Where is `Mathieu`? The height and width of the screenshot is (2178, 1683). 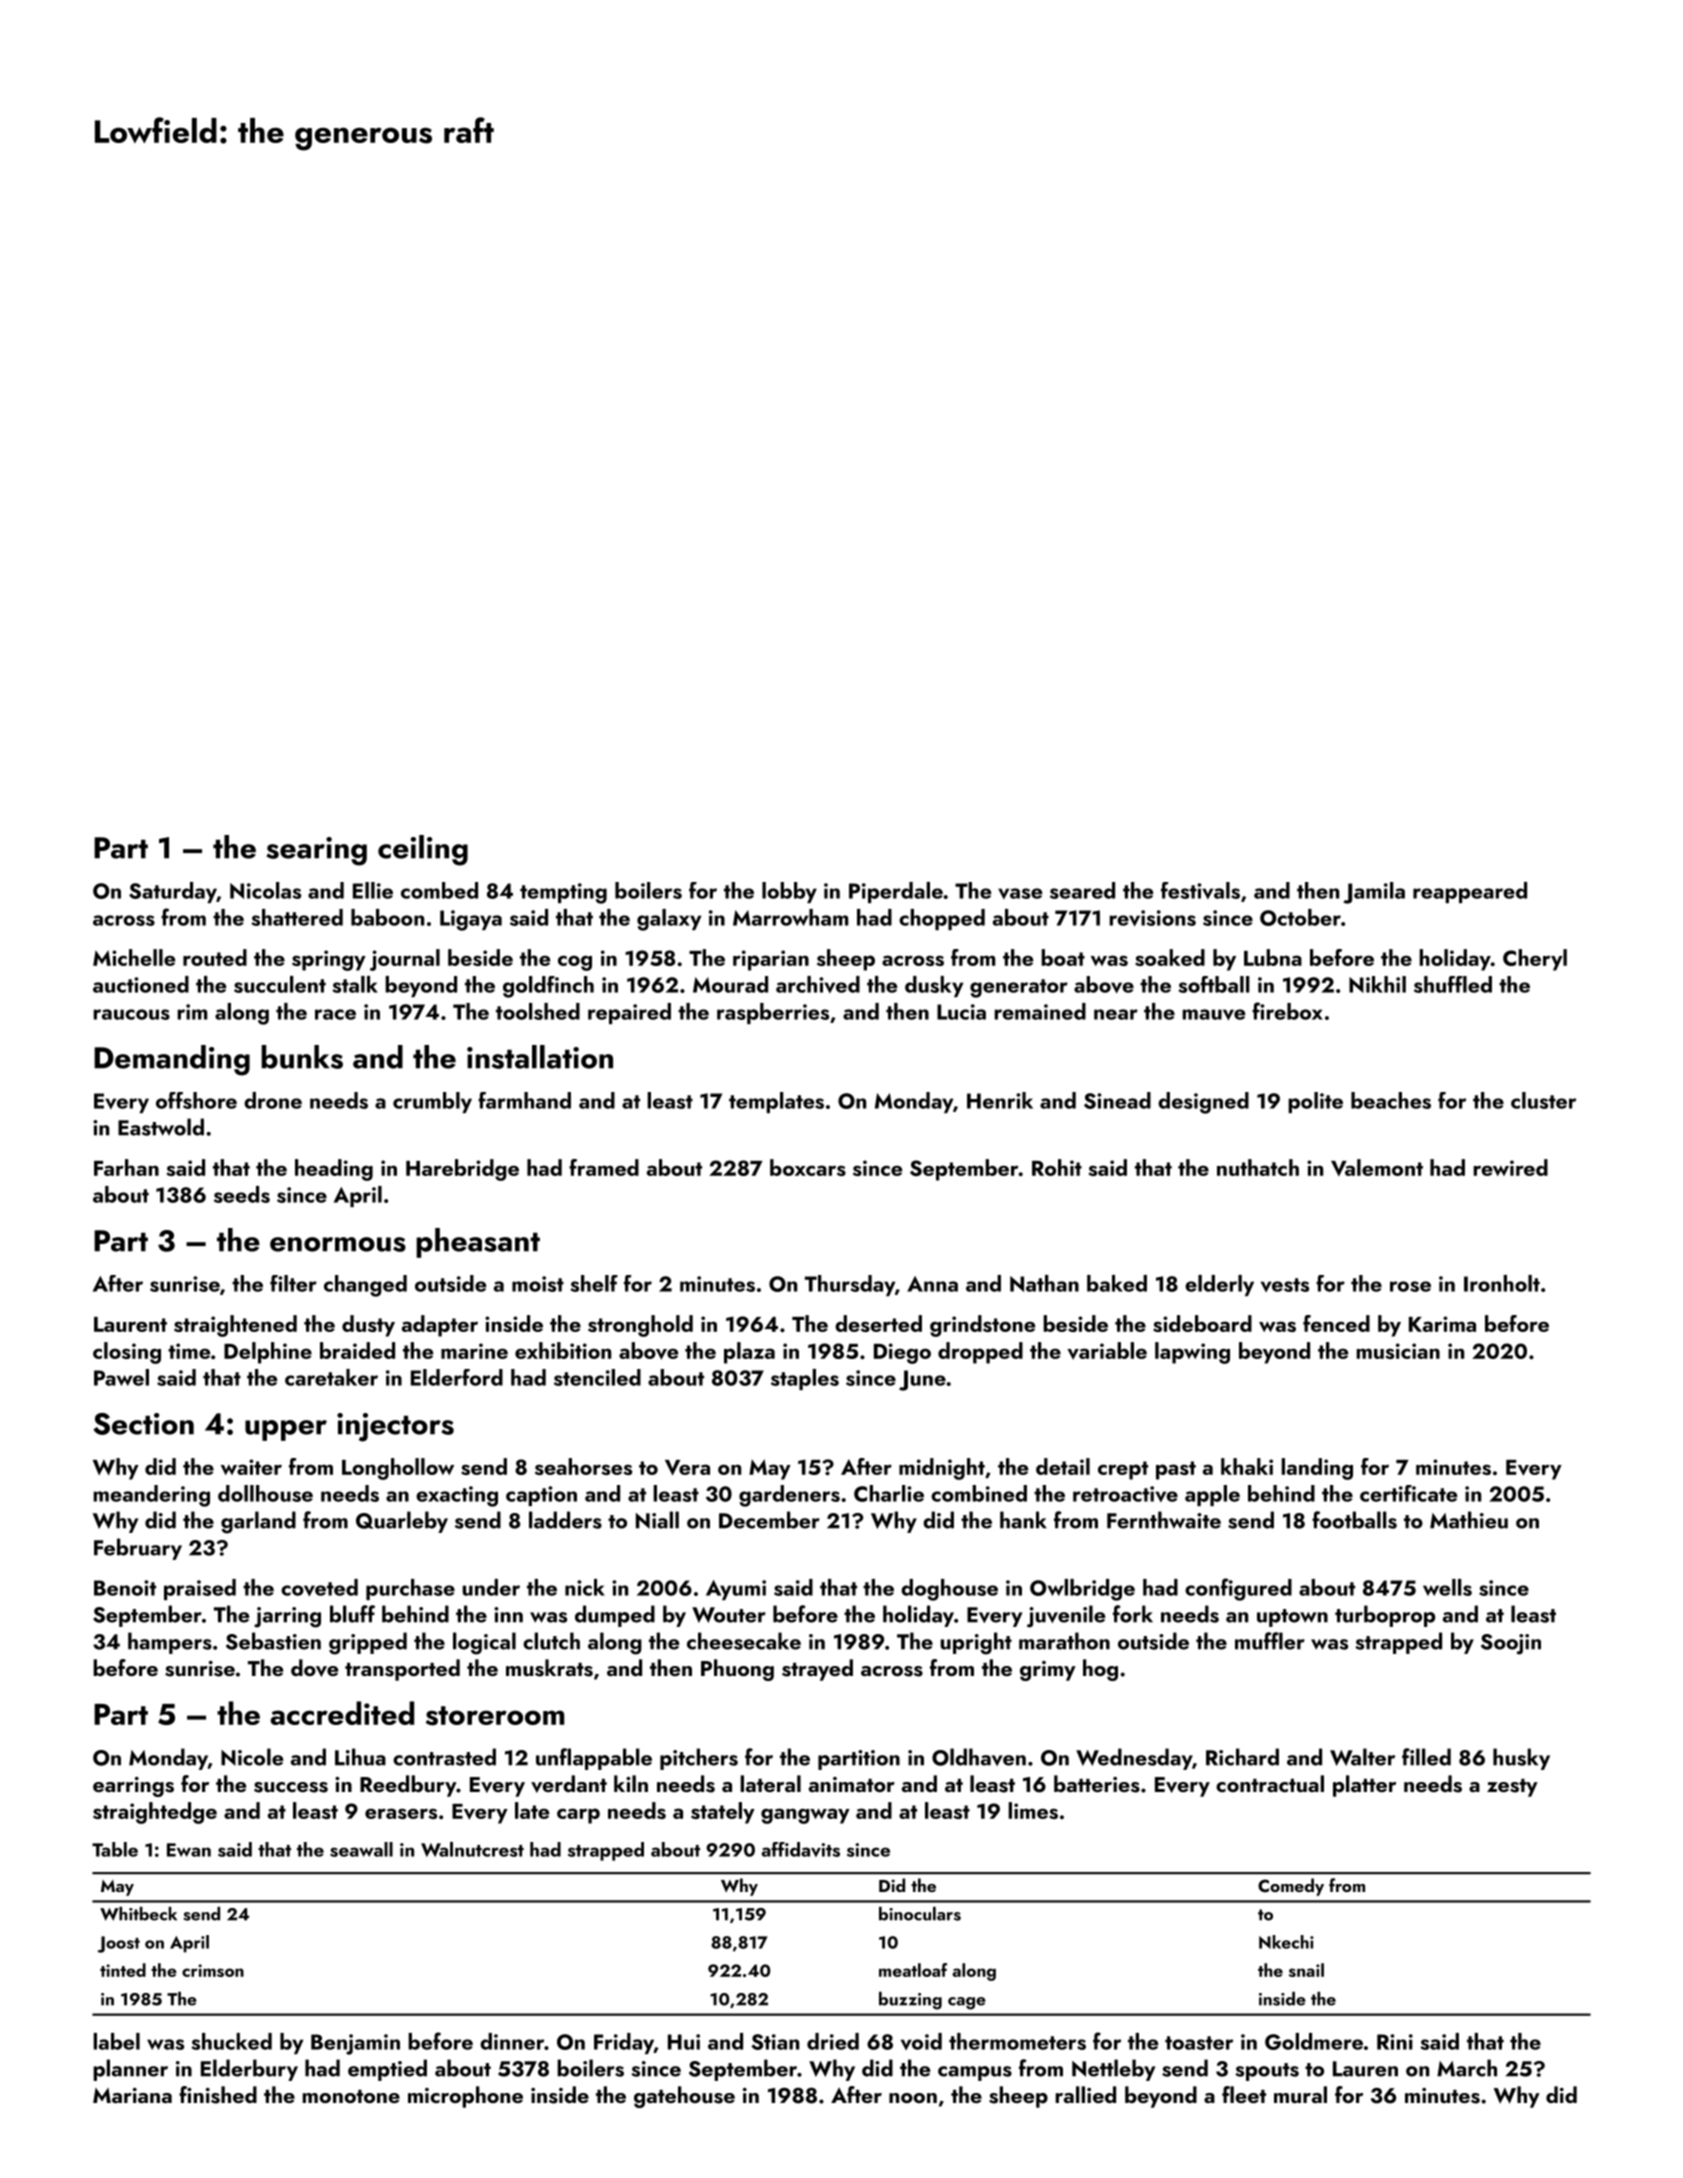 Mathieu is located at coordinates (1469, 1520).
